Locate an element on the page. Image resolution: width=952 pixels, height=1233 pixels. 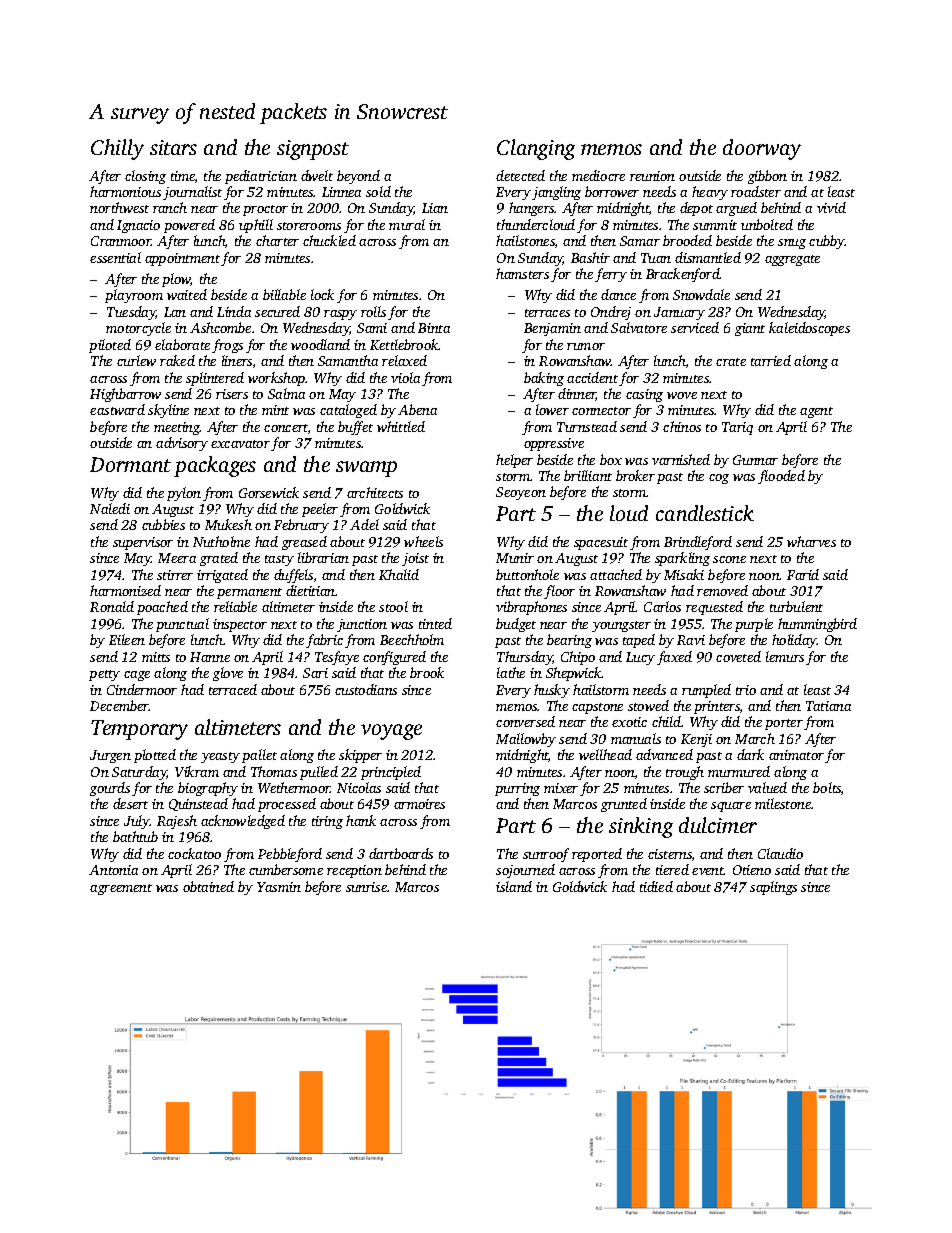
Mallowby is located at coordinates (526, 740).
